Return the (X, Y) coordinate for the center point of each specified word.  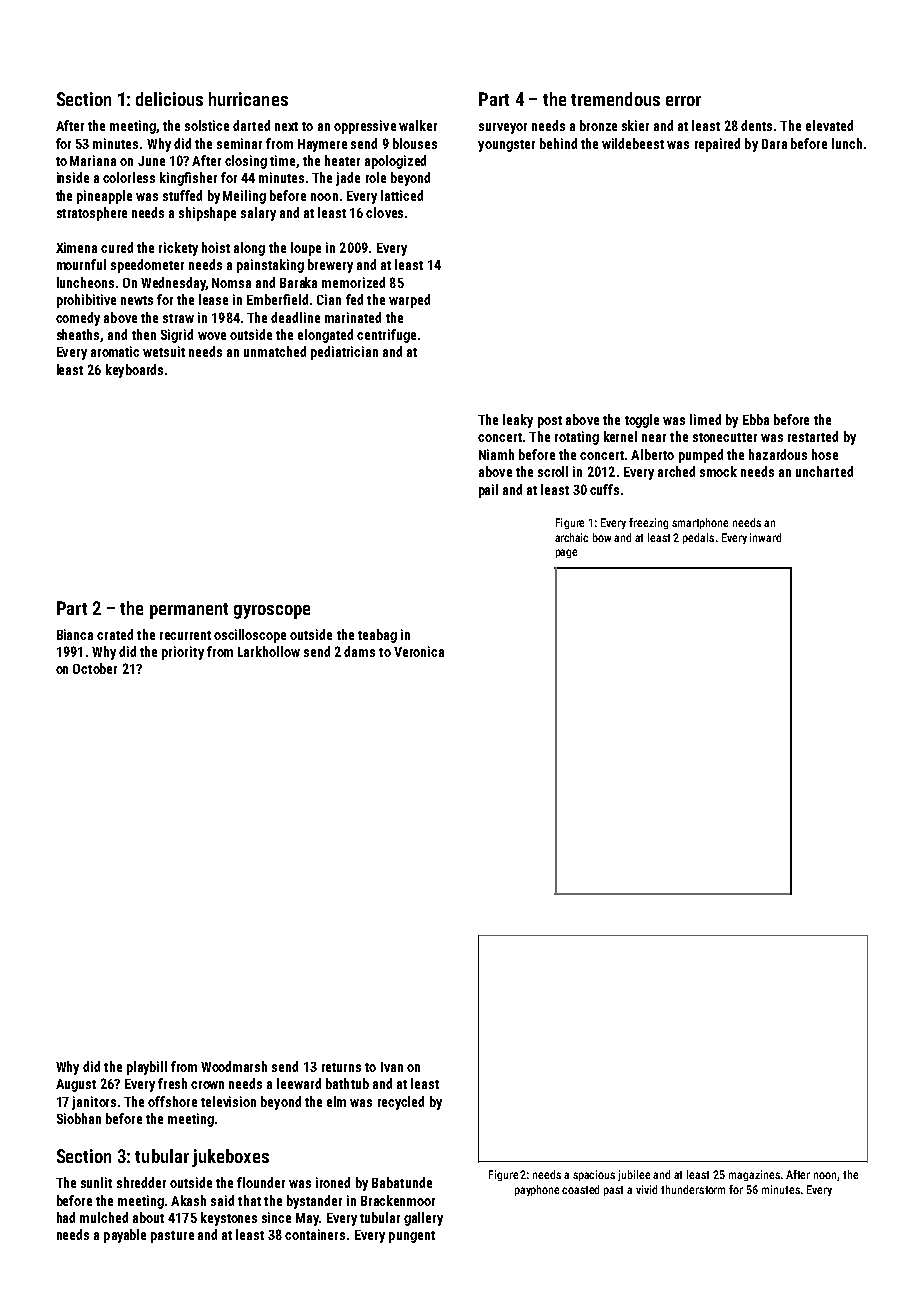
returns (341, 1067)
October (95, 668)
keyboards (134, 371)
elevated (829, 125)
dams (359, 651)
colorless (129, 177)
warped (409, 301)
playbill (147, 1068)
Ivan (392, 1067)
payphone (537, 1190)
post (550, 422)
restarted (813, 436)
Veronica (419, 651)
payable (125, 1236)
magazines (754, 1175)
